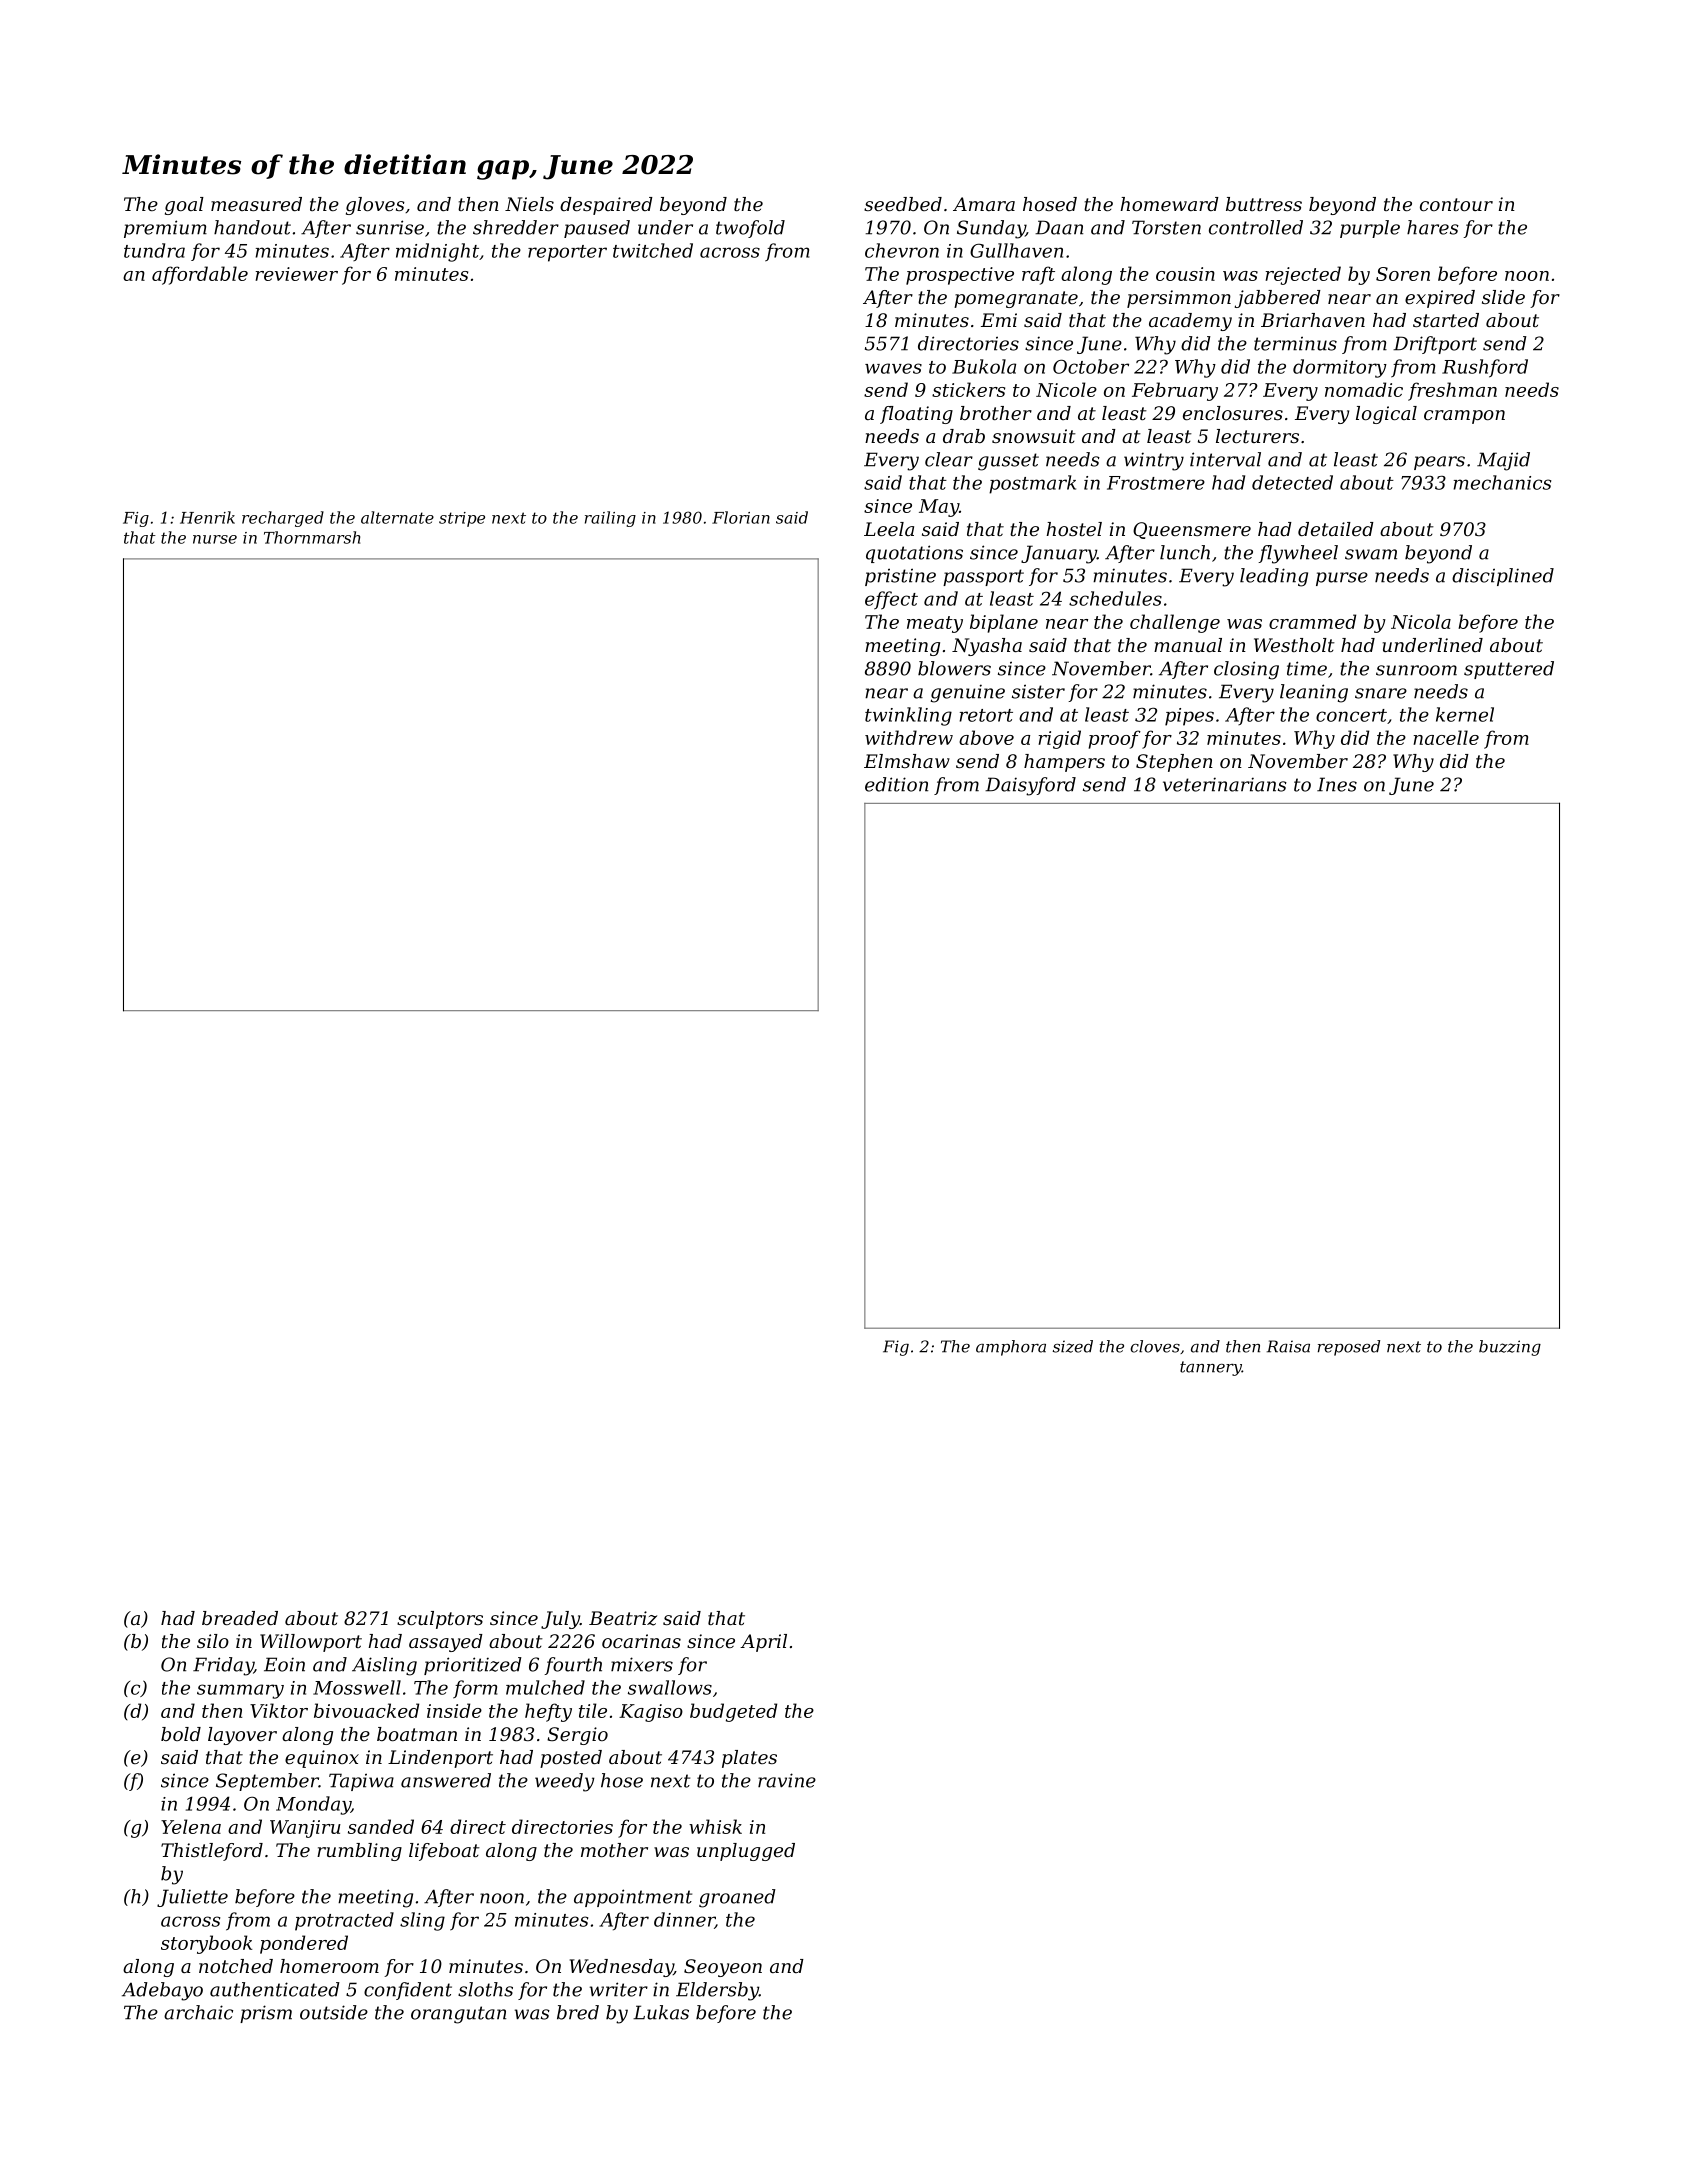  Describe the element at coordinates (1038, 275) in the screenshot. I see `raft` at that location.
